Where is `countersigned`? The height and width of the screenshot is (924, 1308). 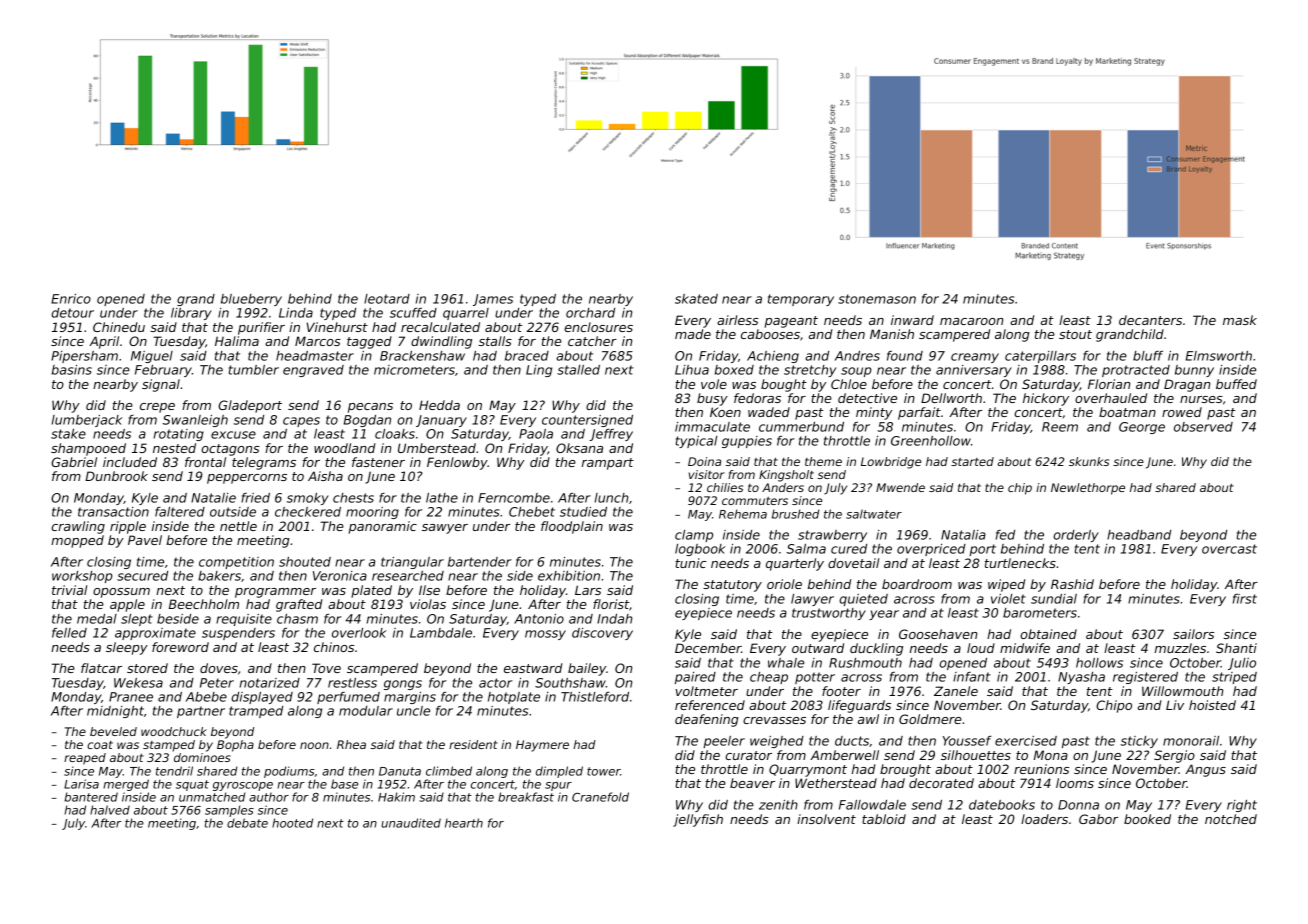
countersigned is located at coordinates (587, 421).
